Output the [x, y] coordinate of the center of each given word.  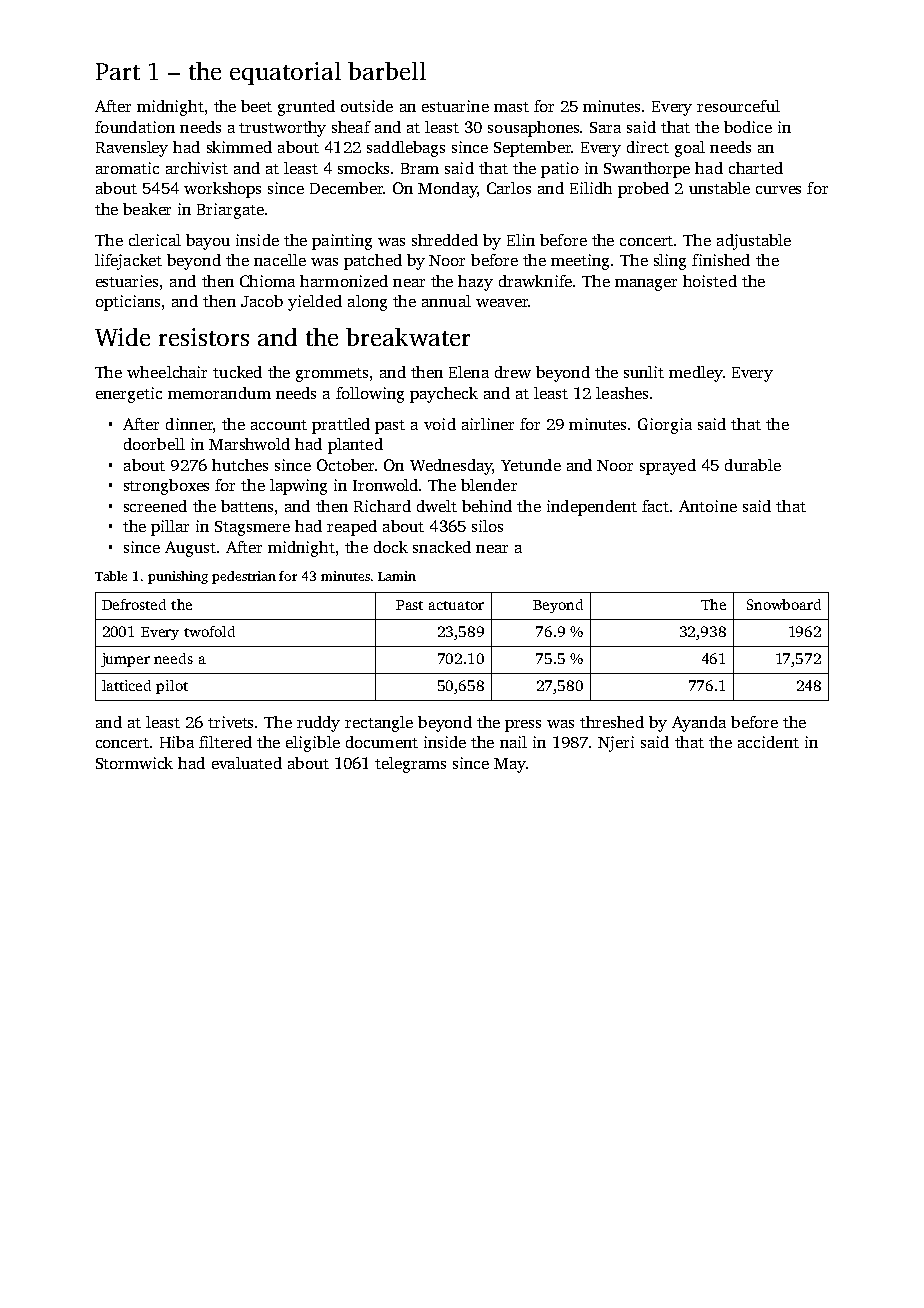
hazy [475, 283]
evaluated [247, 763]
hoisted [710, 281]
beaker [147, 209]
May [510, 765]
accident [768, 742]
